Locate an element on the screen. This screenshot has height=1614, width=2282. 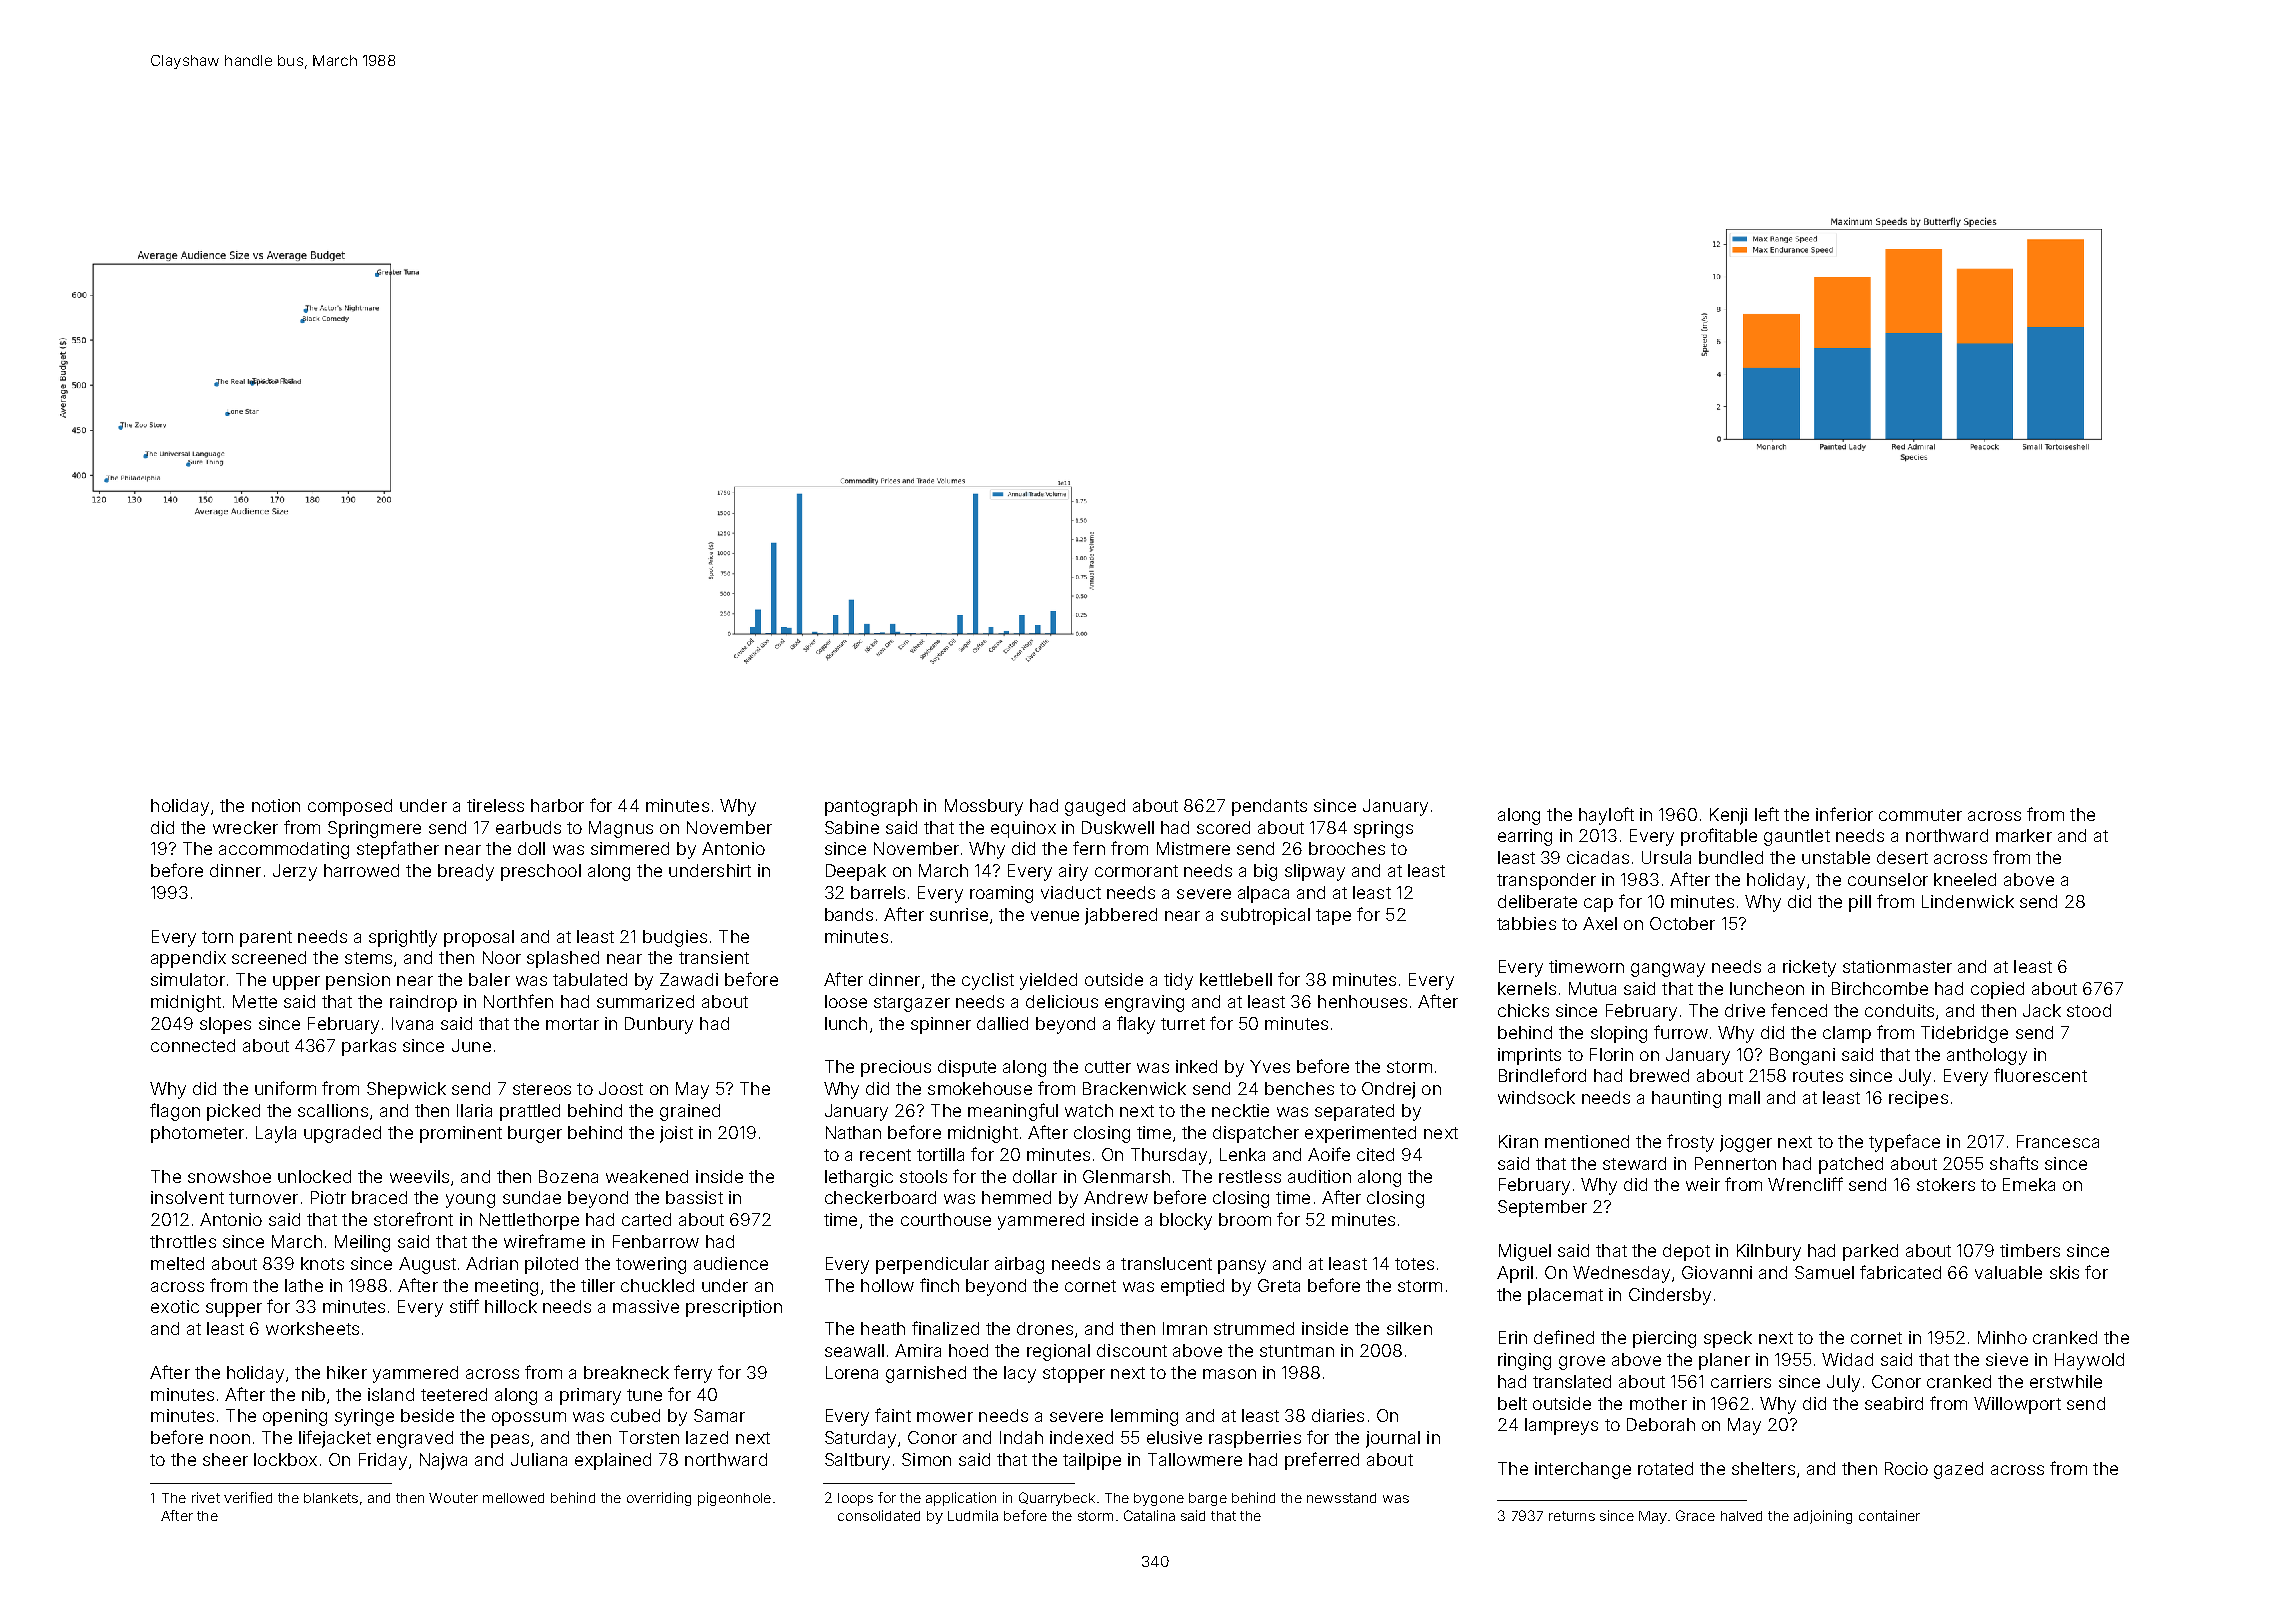
clamp is located at coordinates (1847, 1034).
